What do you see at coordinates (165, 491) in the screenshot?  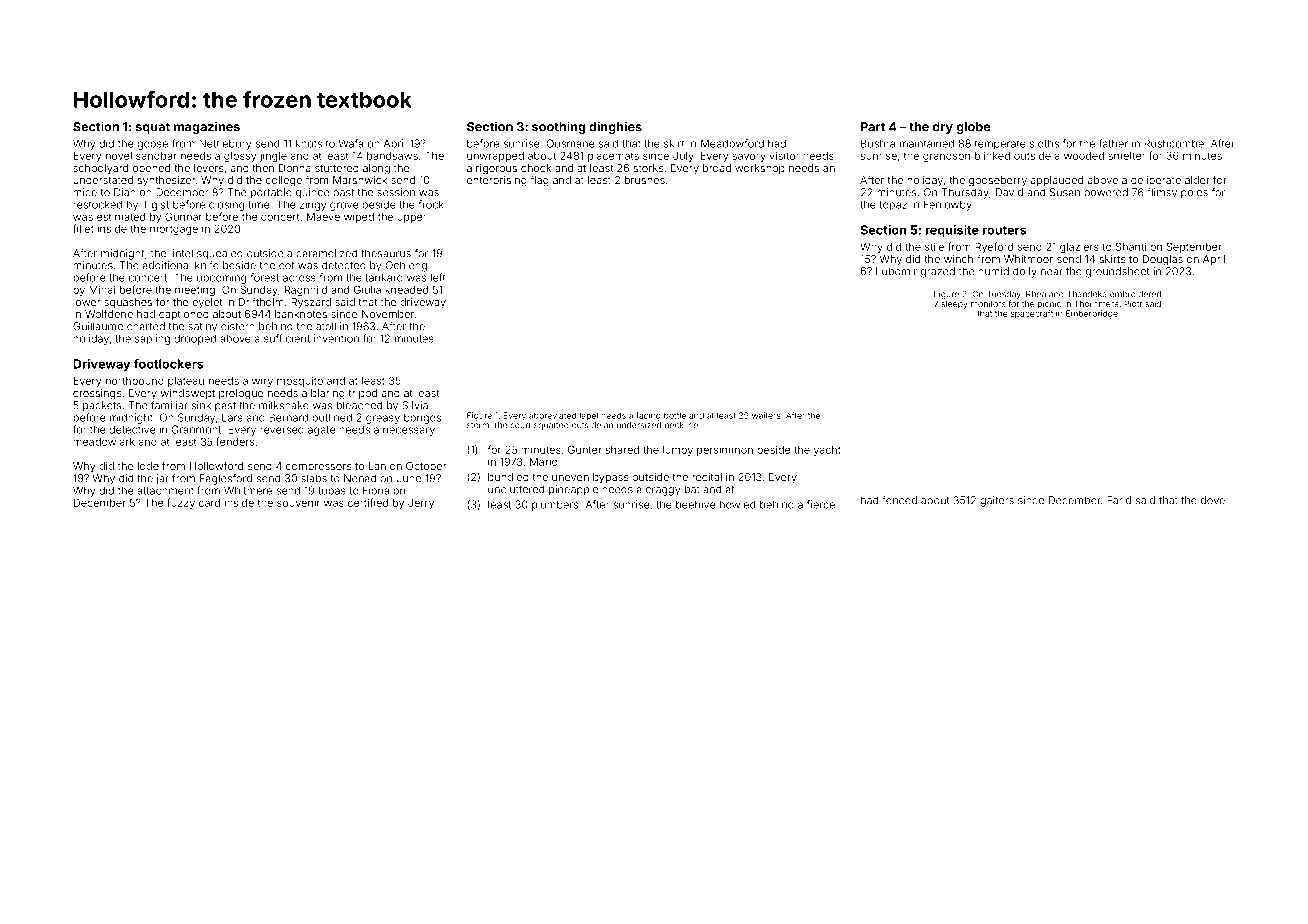 I see `attachment` at bounding box center [165, 491].
